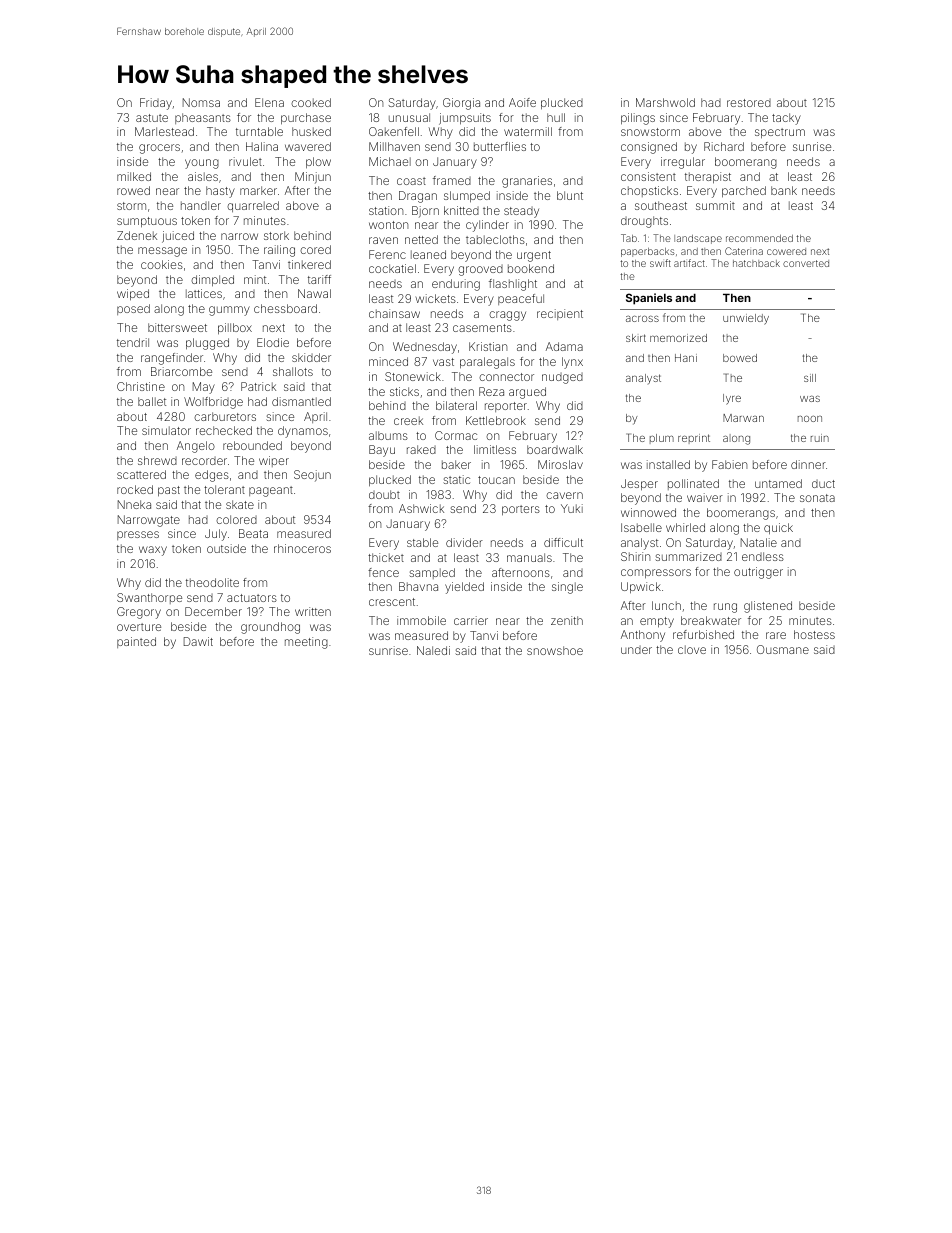  Describe the element at coordinates (456, 479) in the image. I see `static` at that location.
